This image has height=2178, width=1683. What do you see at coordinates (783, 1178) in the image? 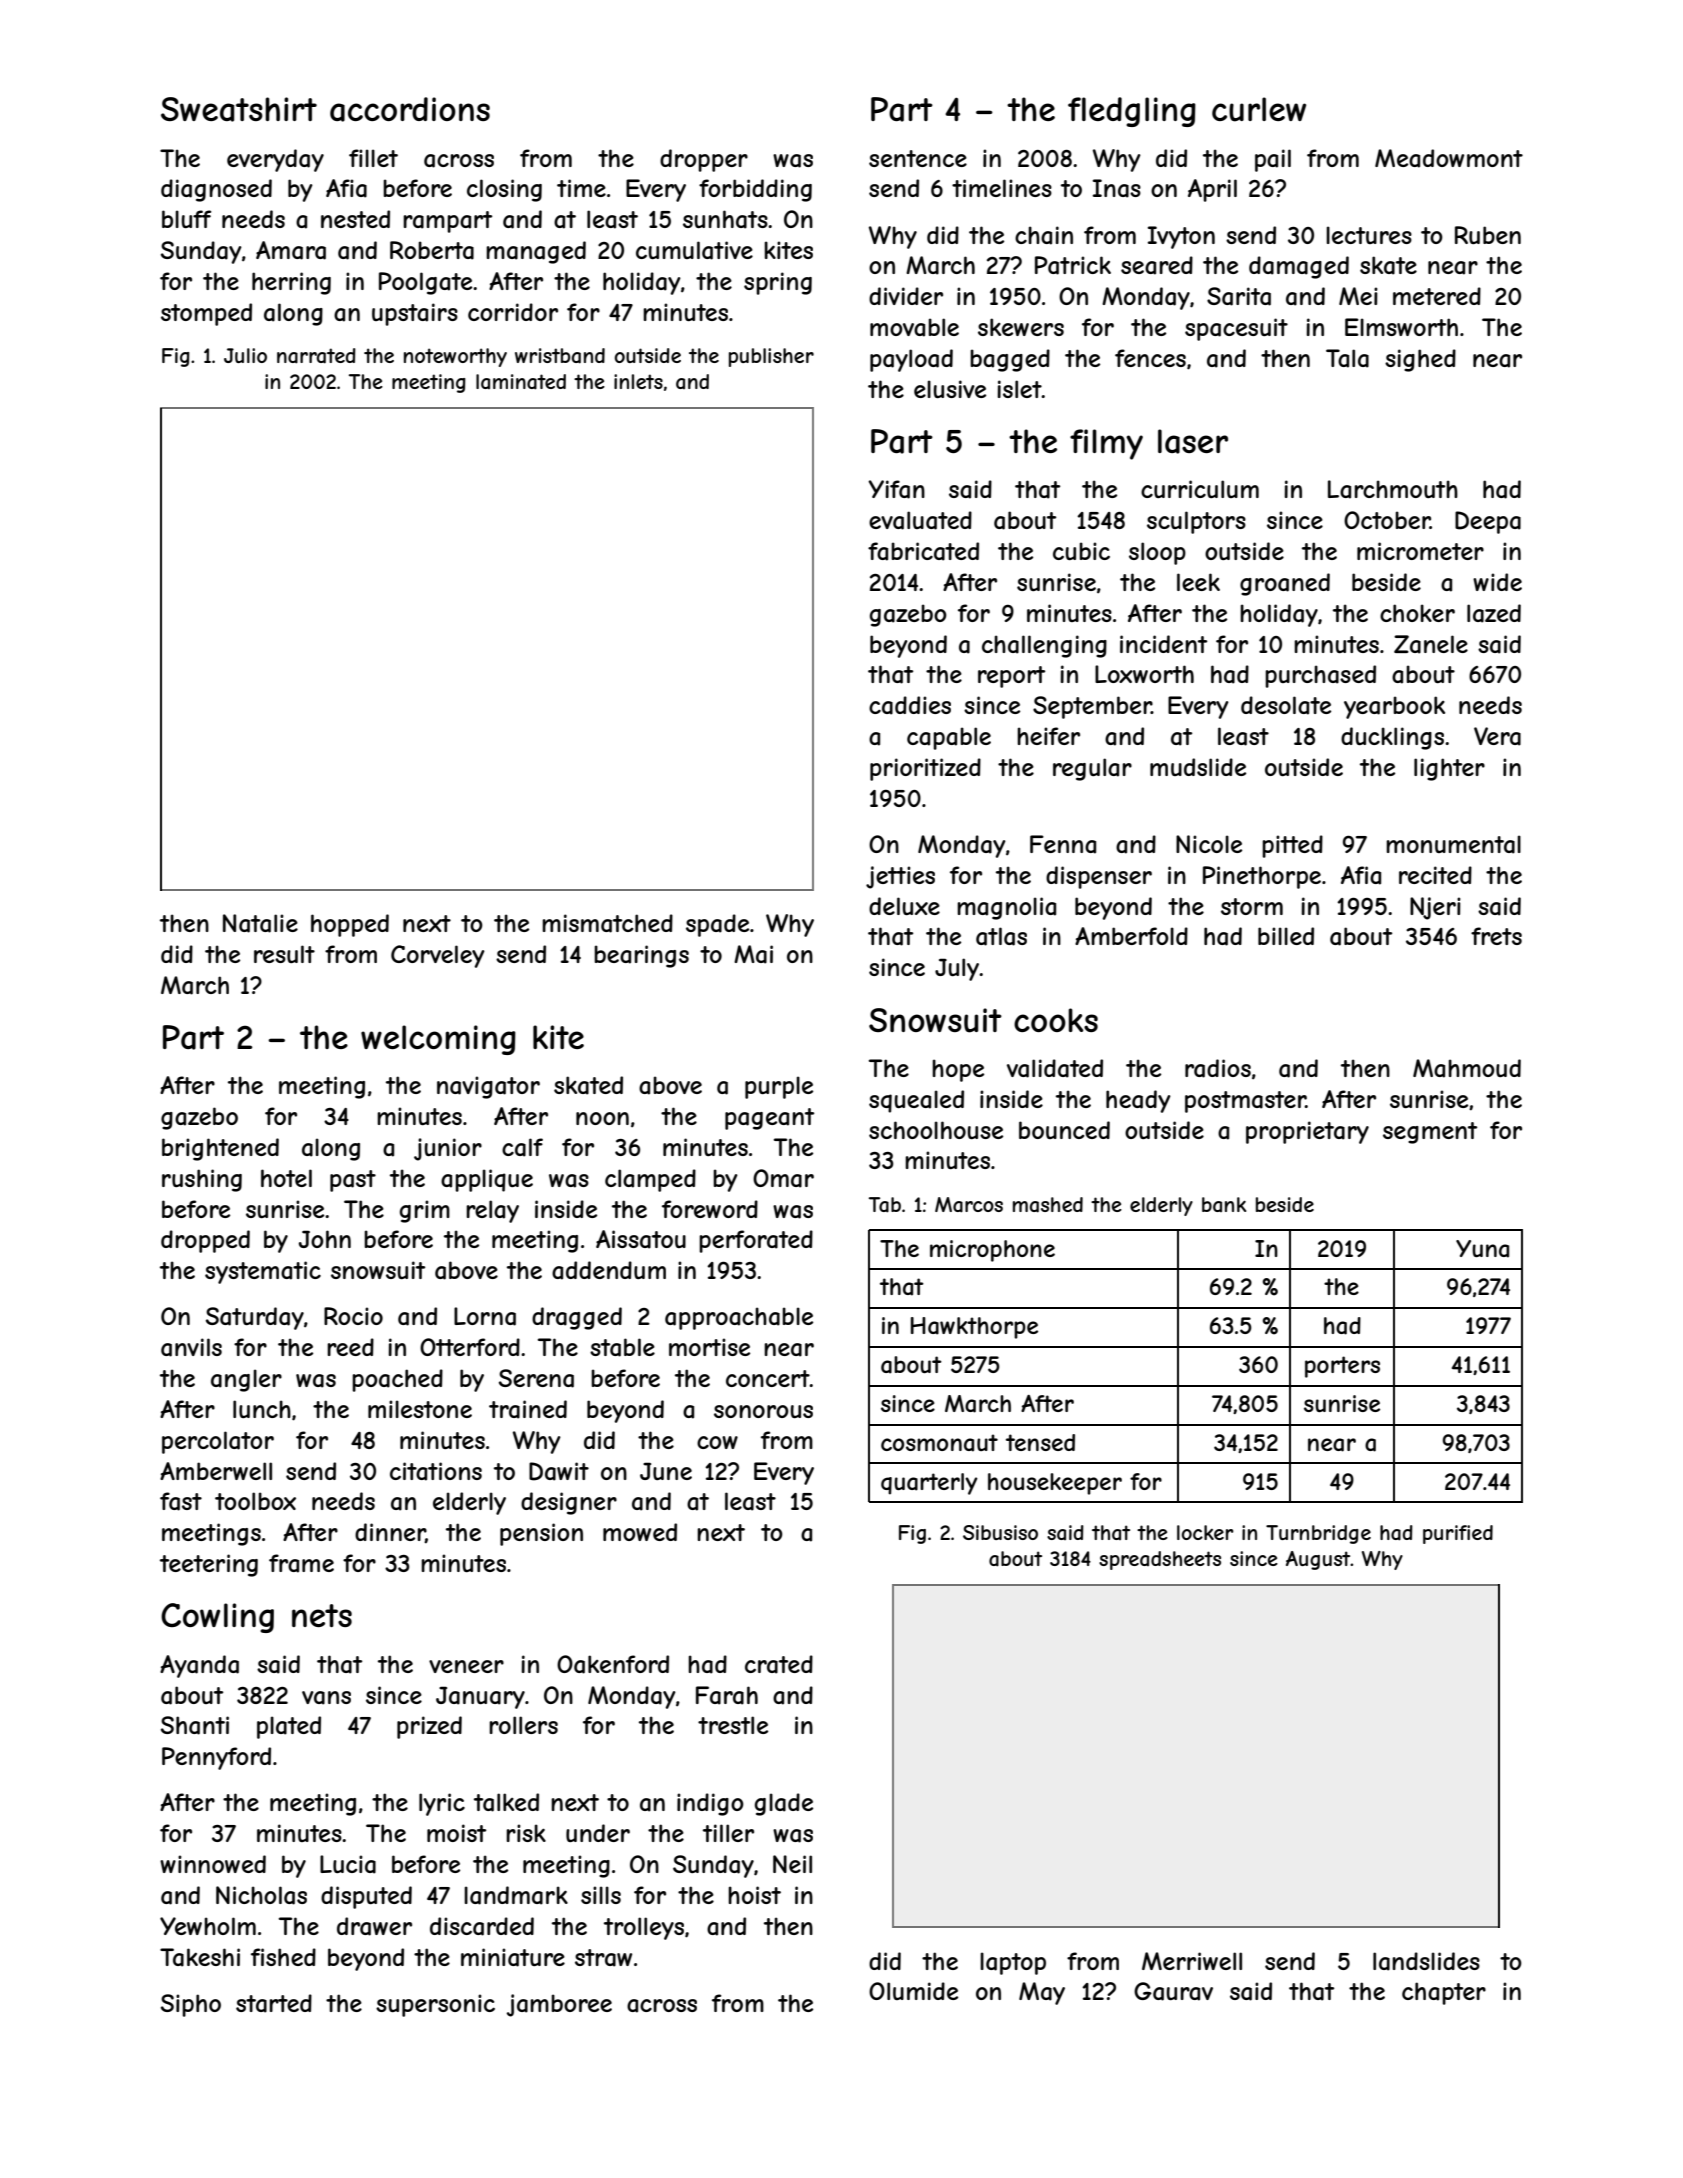
I see `Omar` at bounding box center [783, 1178].
